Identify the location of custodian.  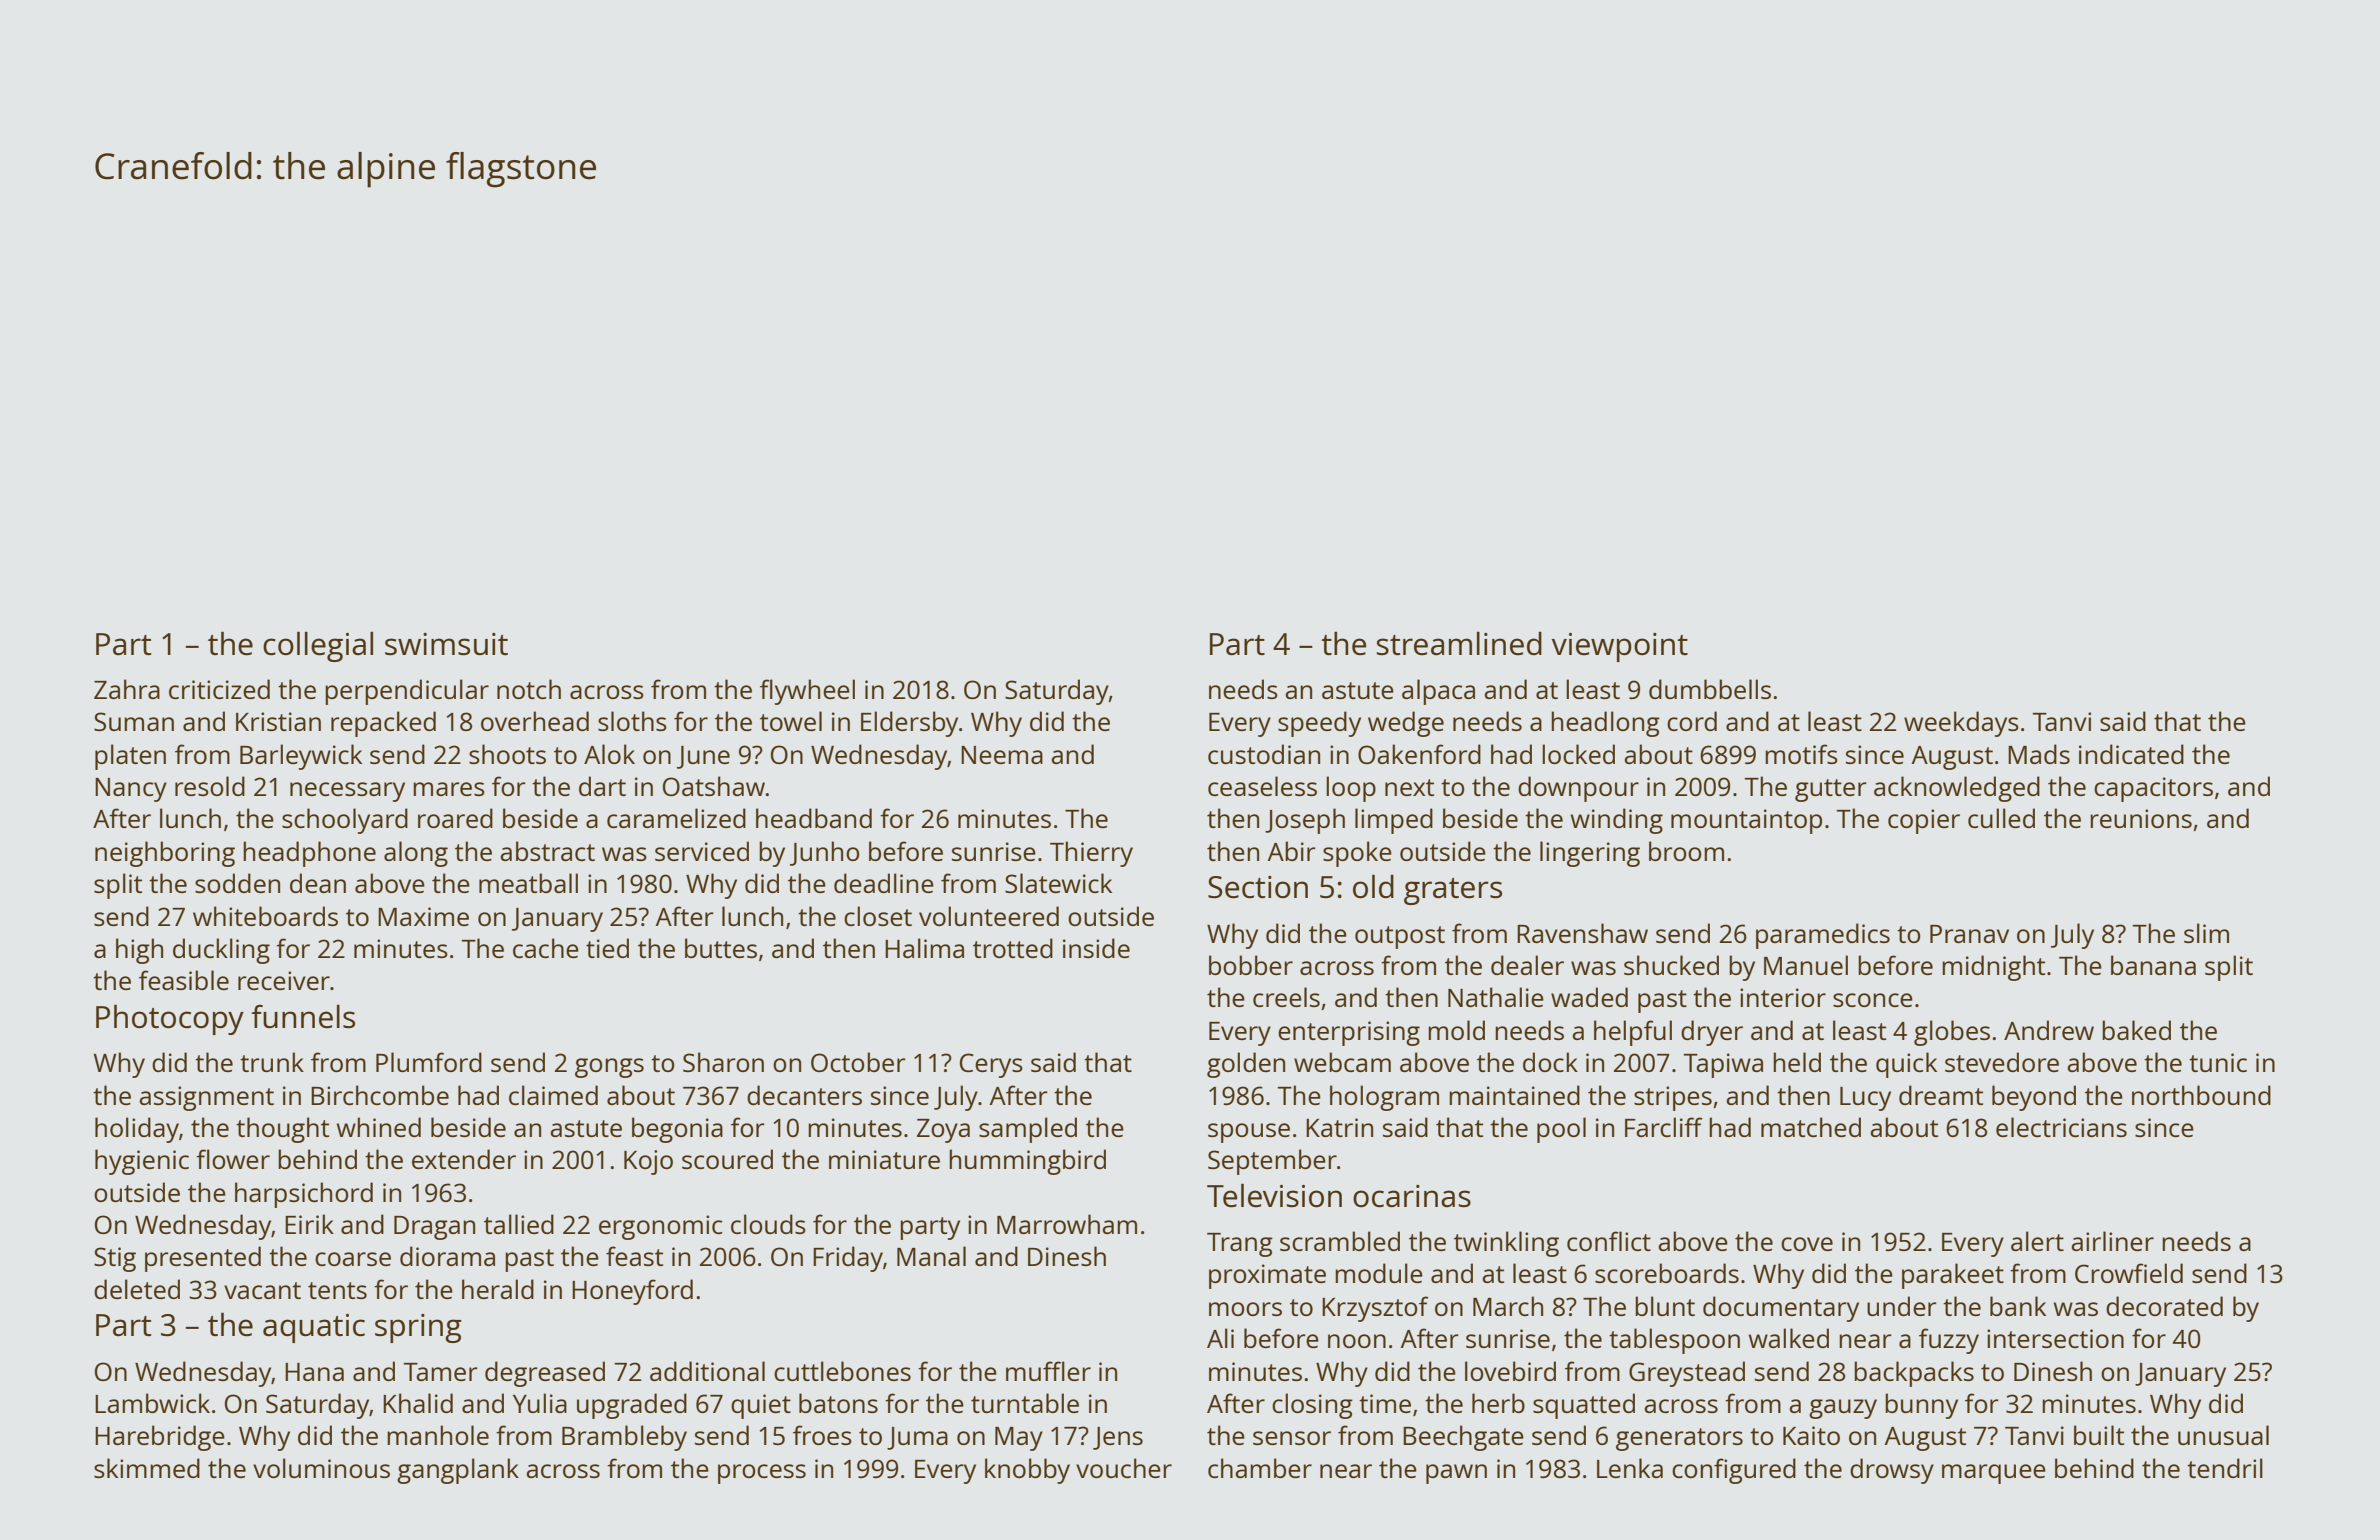
(1264, 754).
